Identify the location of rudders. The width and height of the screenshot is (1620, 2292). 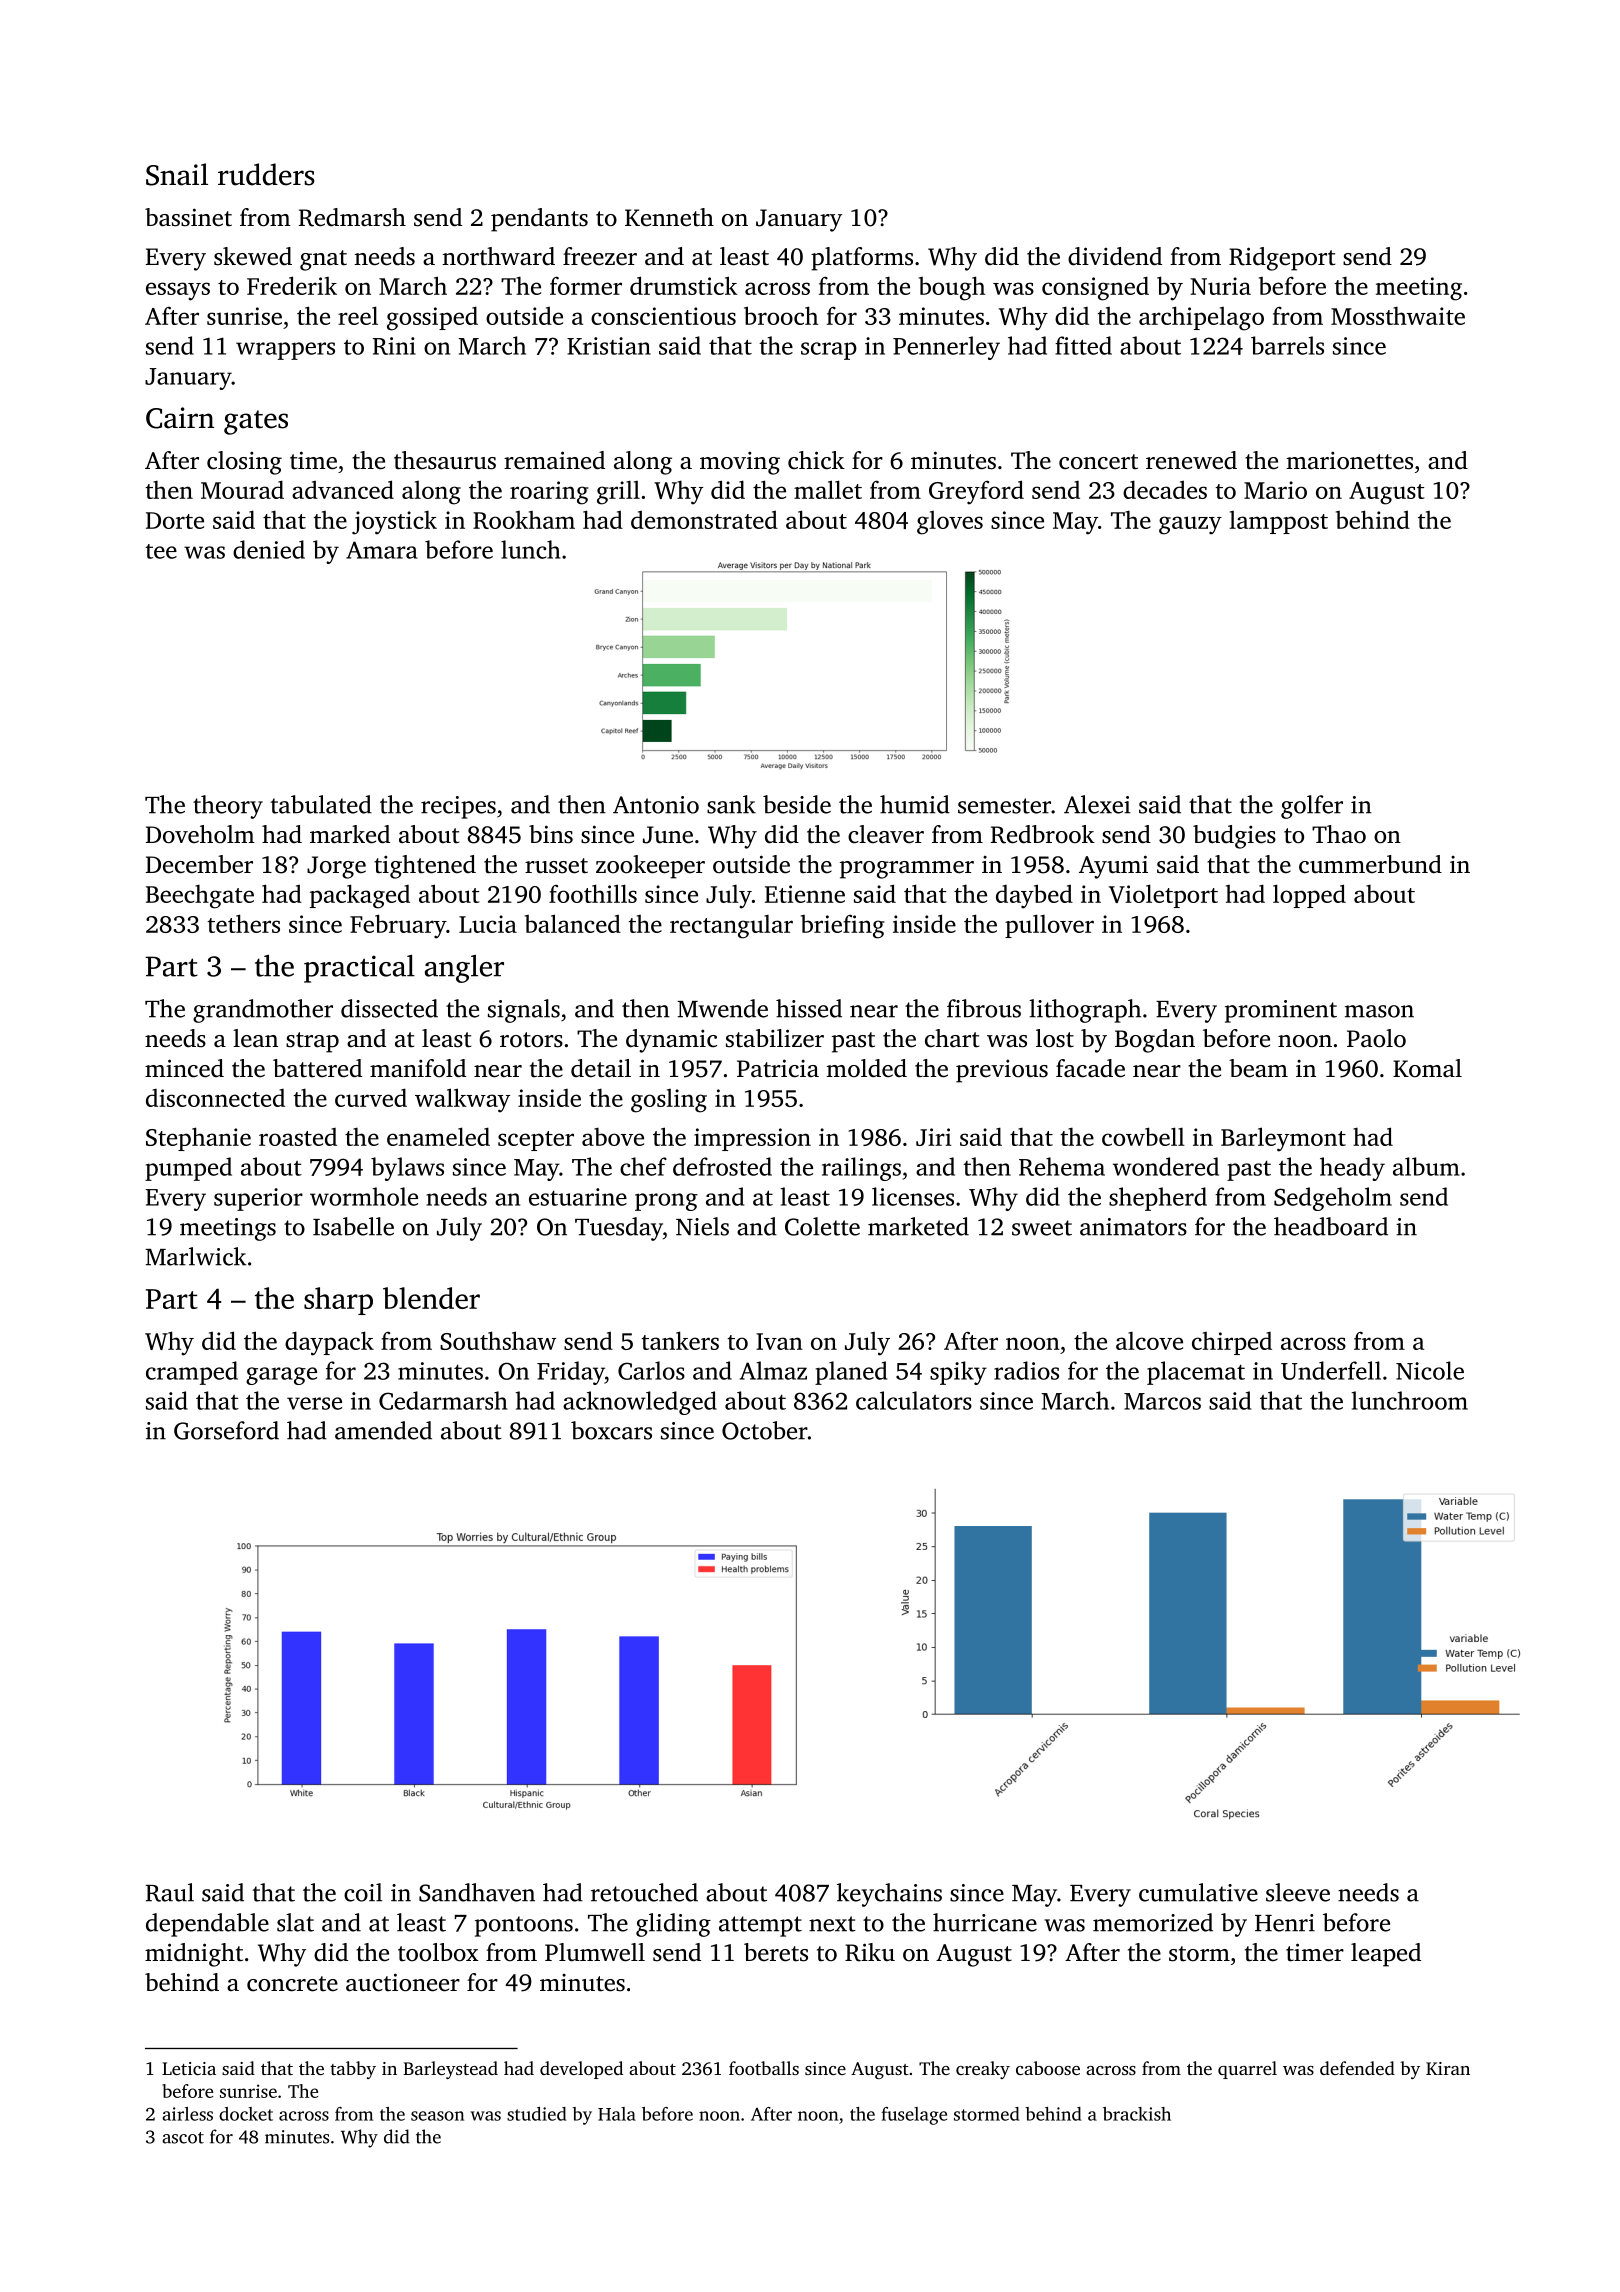
(266, 174).
